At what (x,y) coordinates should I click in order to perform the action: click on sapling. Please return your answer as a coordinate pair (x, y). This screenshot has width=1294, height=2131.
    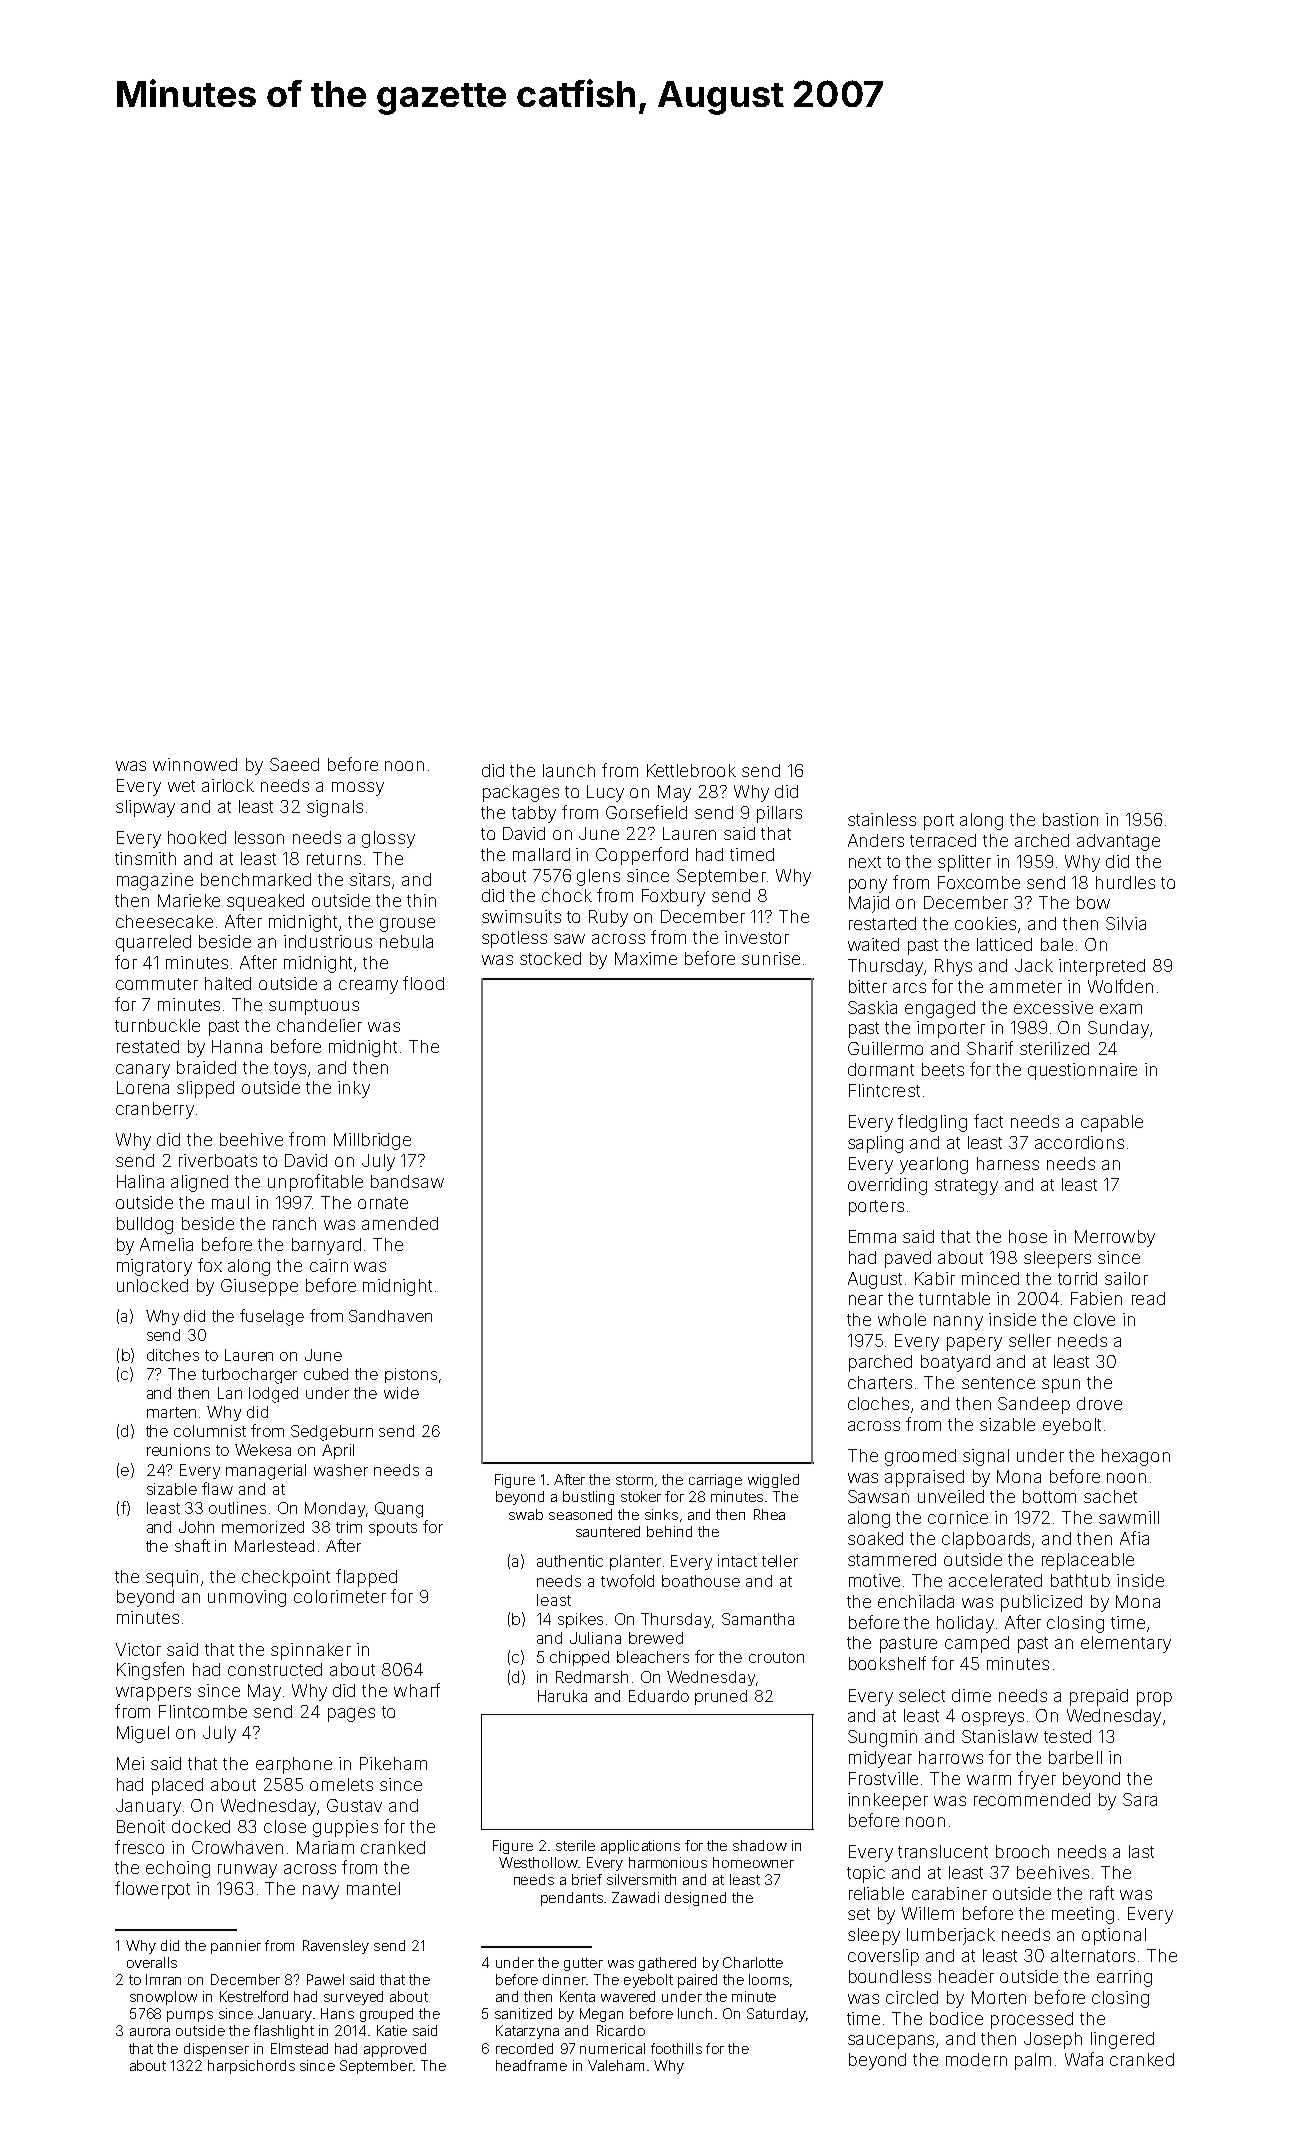
    Looking at the image, I should click on (875, 1144).
